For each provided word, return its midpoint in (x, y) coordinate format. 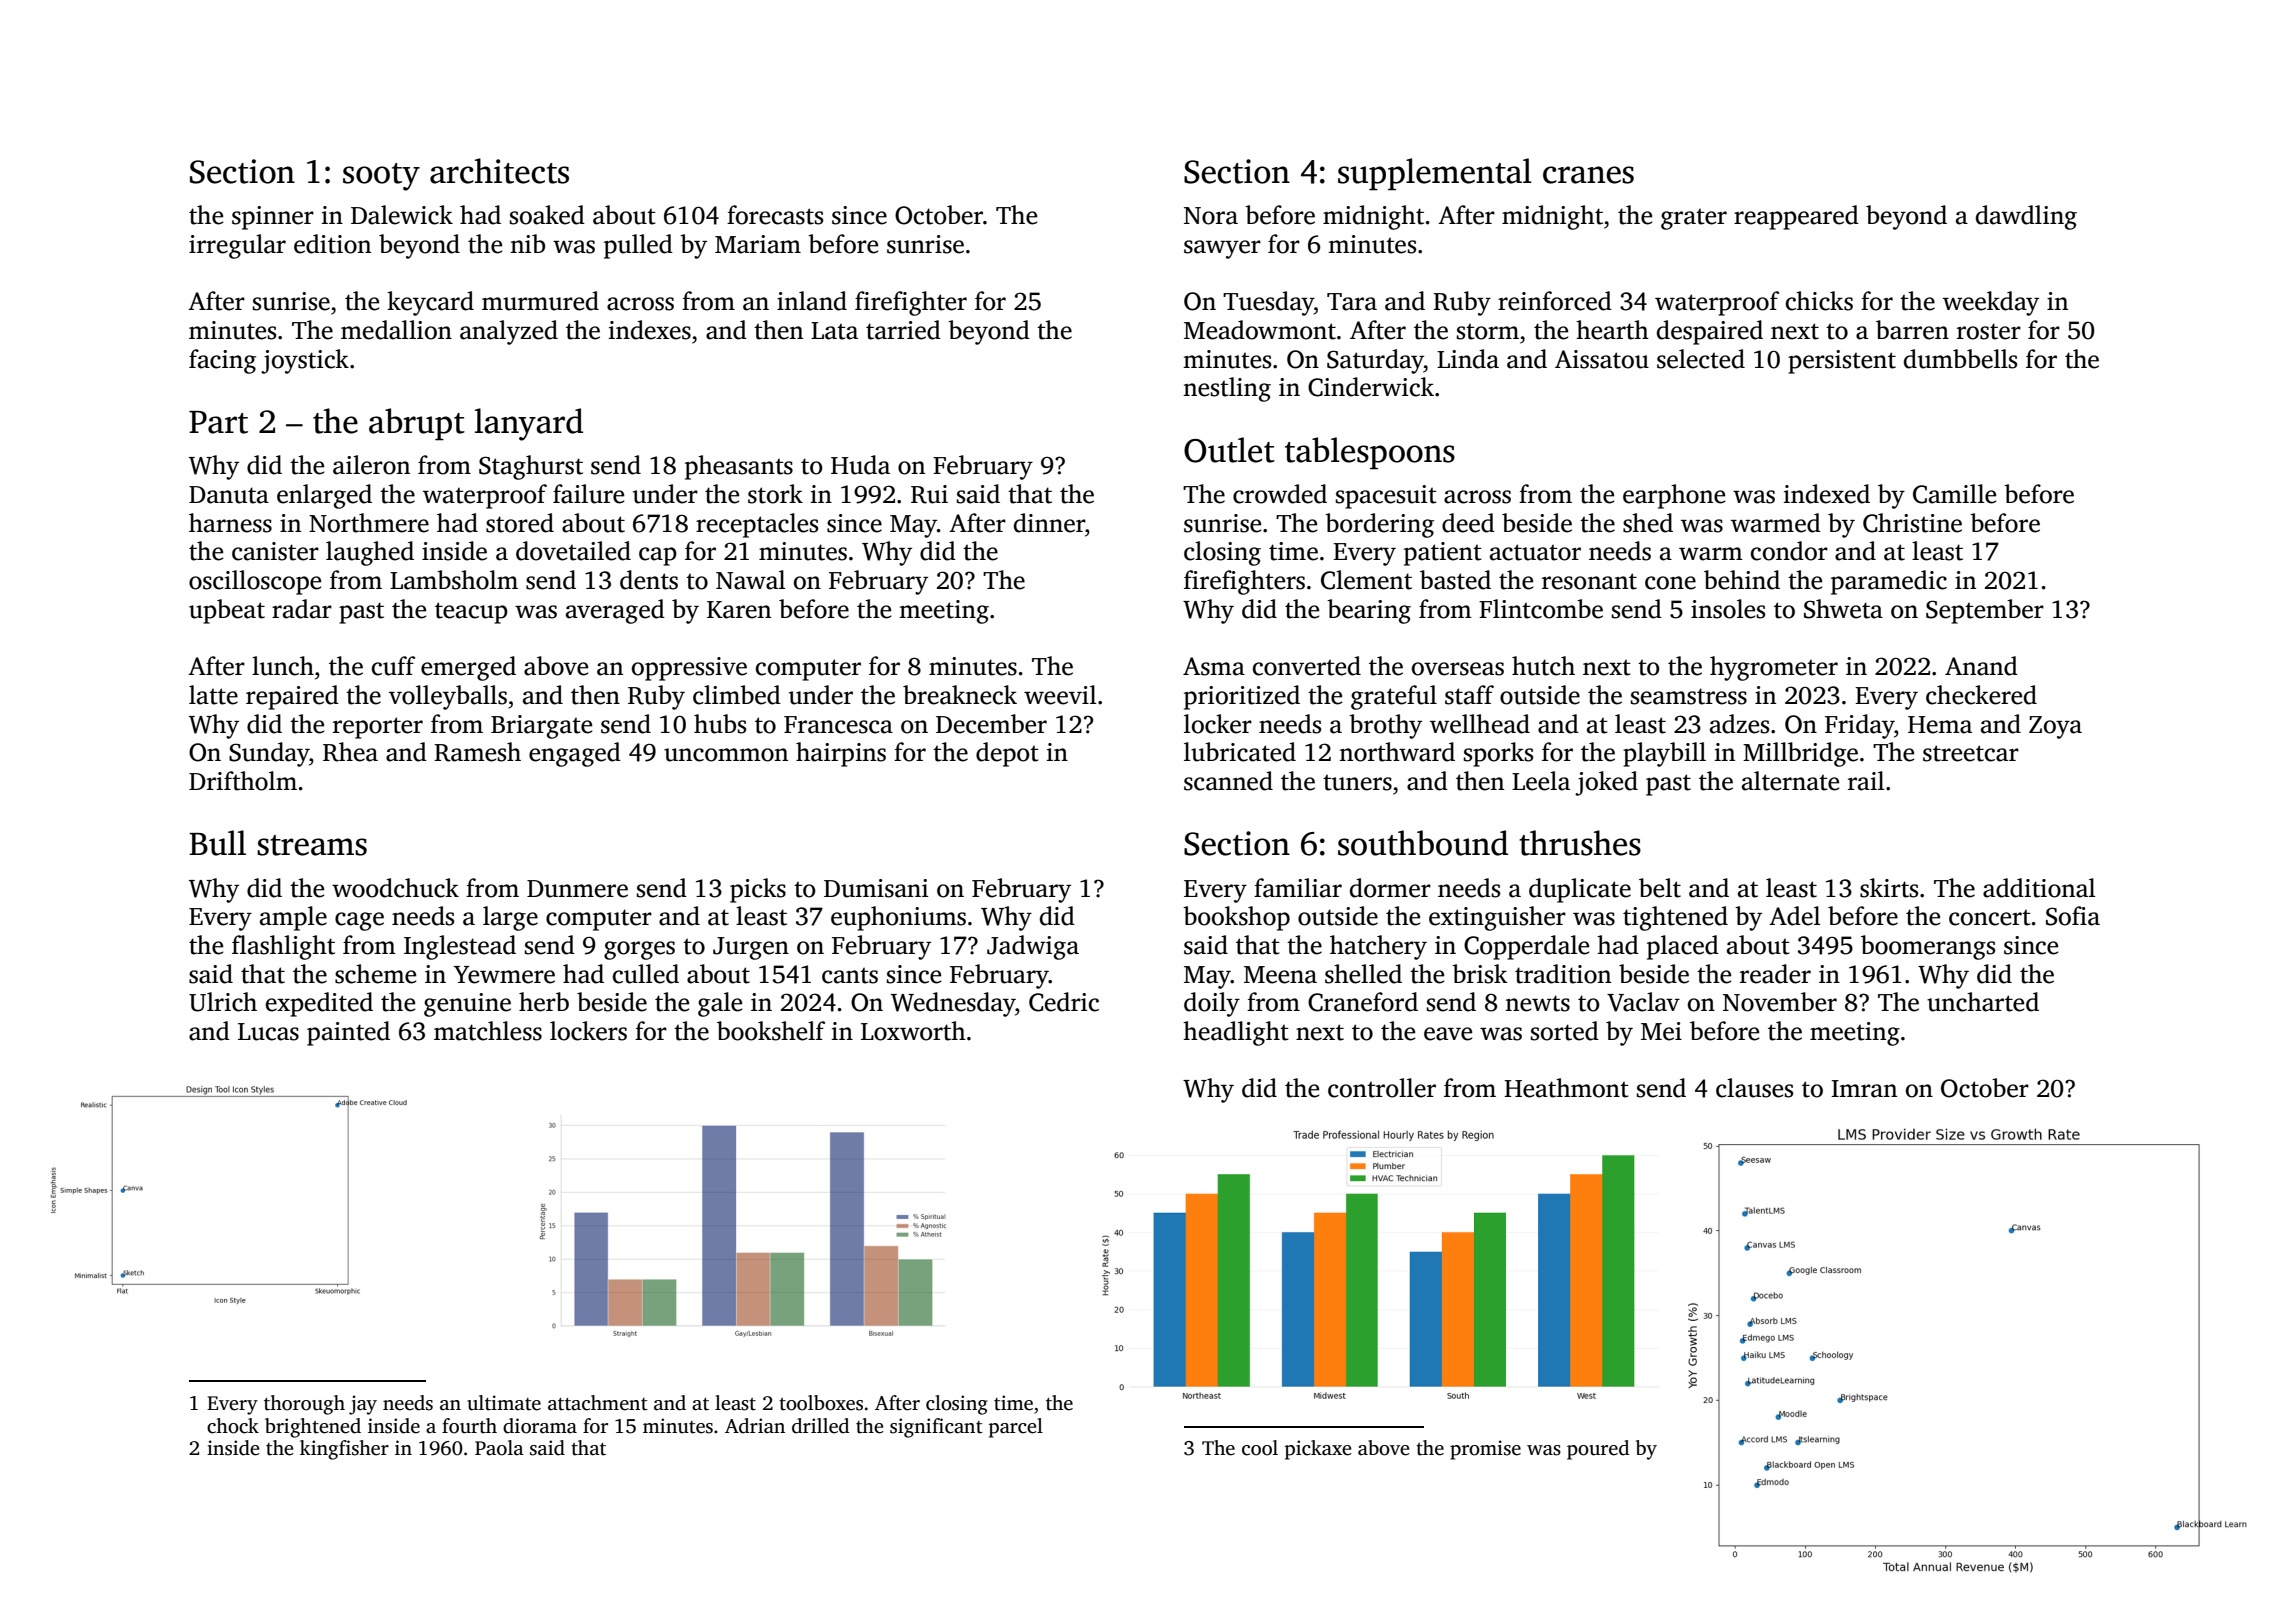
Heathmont (1566, 1088)
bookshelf (771, 1031)
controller (1382, 1088)
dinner (1049, 523)
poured (1598, 1450)
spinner (273, 218)
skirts (1889, 888)
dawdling (2026, 217)
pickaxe (1318, 1450)
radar (302, 609)
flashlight (283, 947)
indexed (1827, 494)
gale (720, 1004)
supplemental (1435, 174)
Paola (499, 1448)
